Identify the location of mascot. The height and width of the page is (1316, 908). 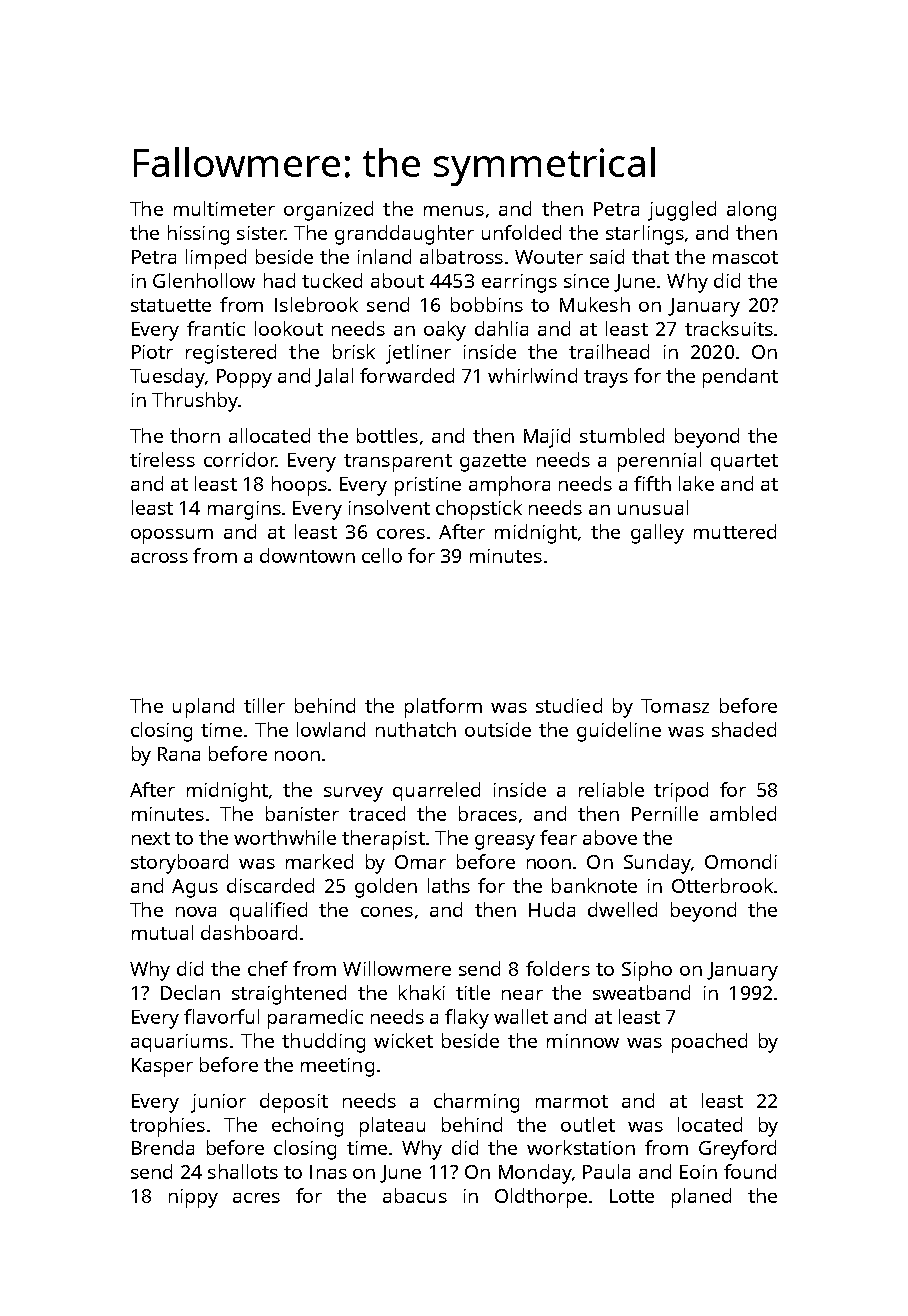
(745, 257).
